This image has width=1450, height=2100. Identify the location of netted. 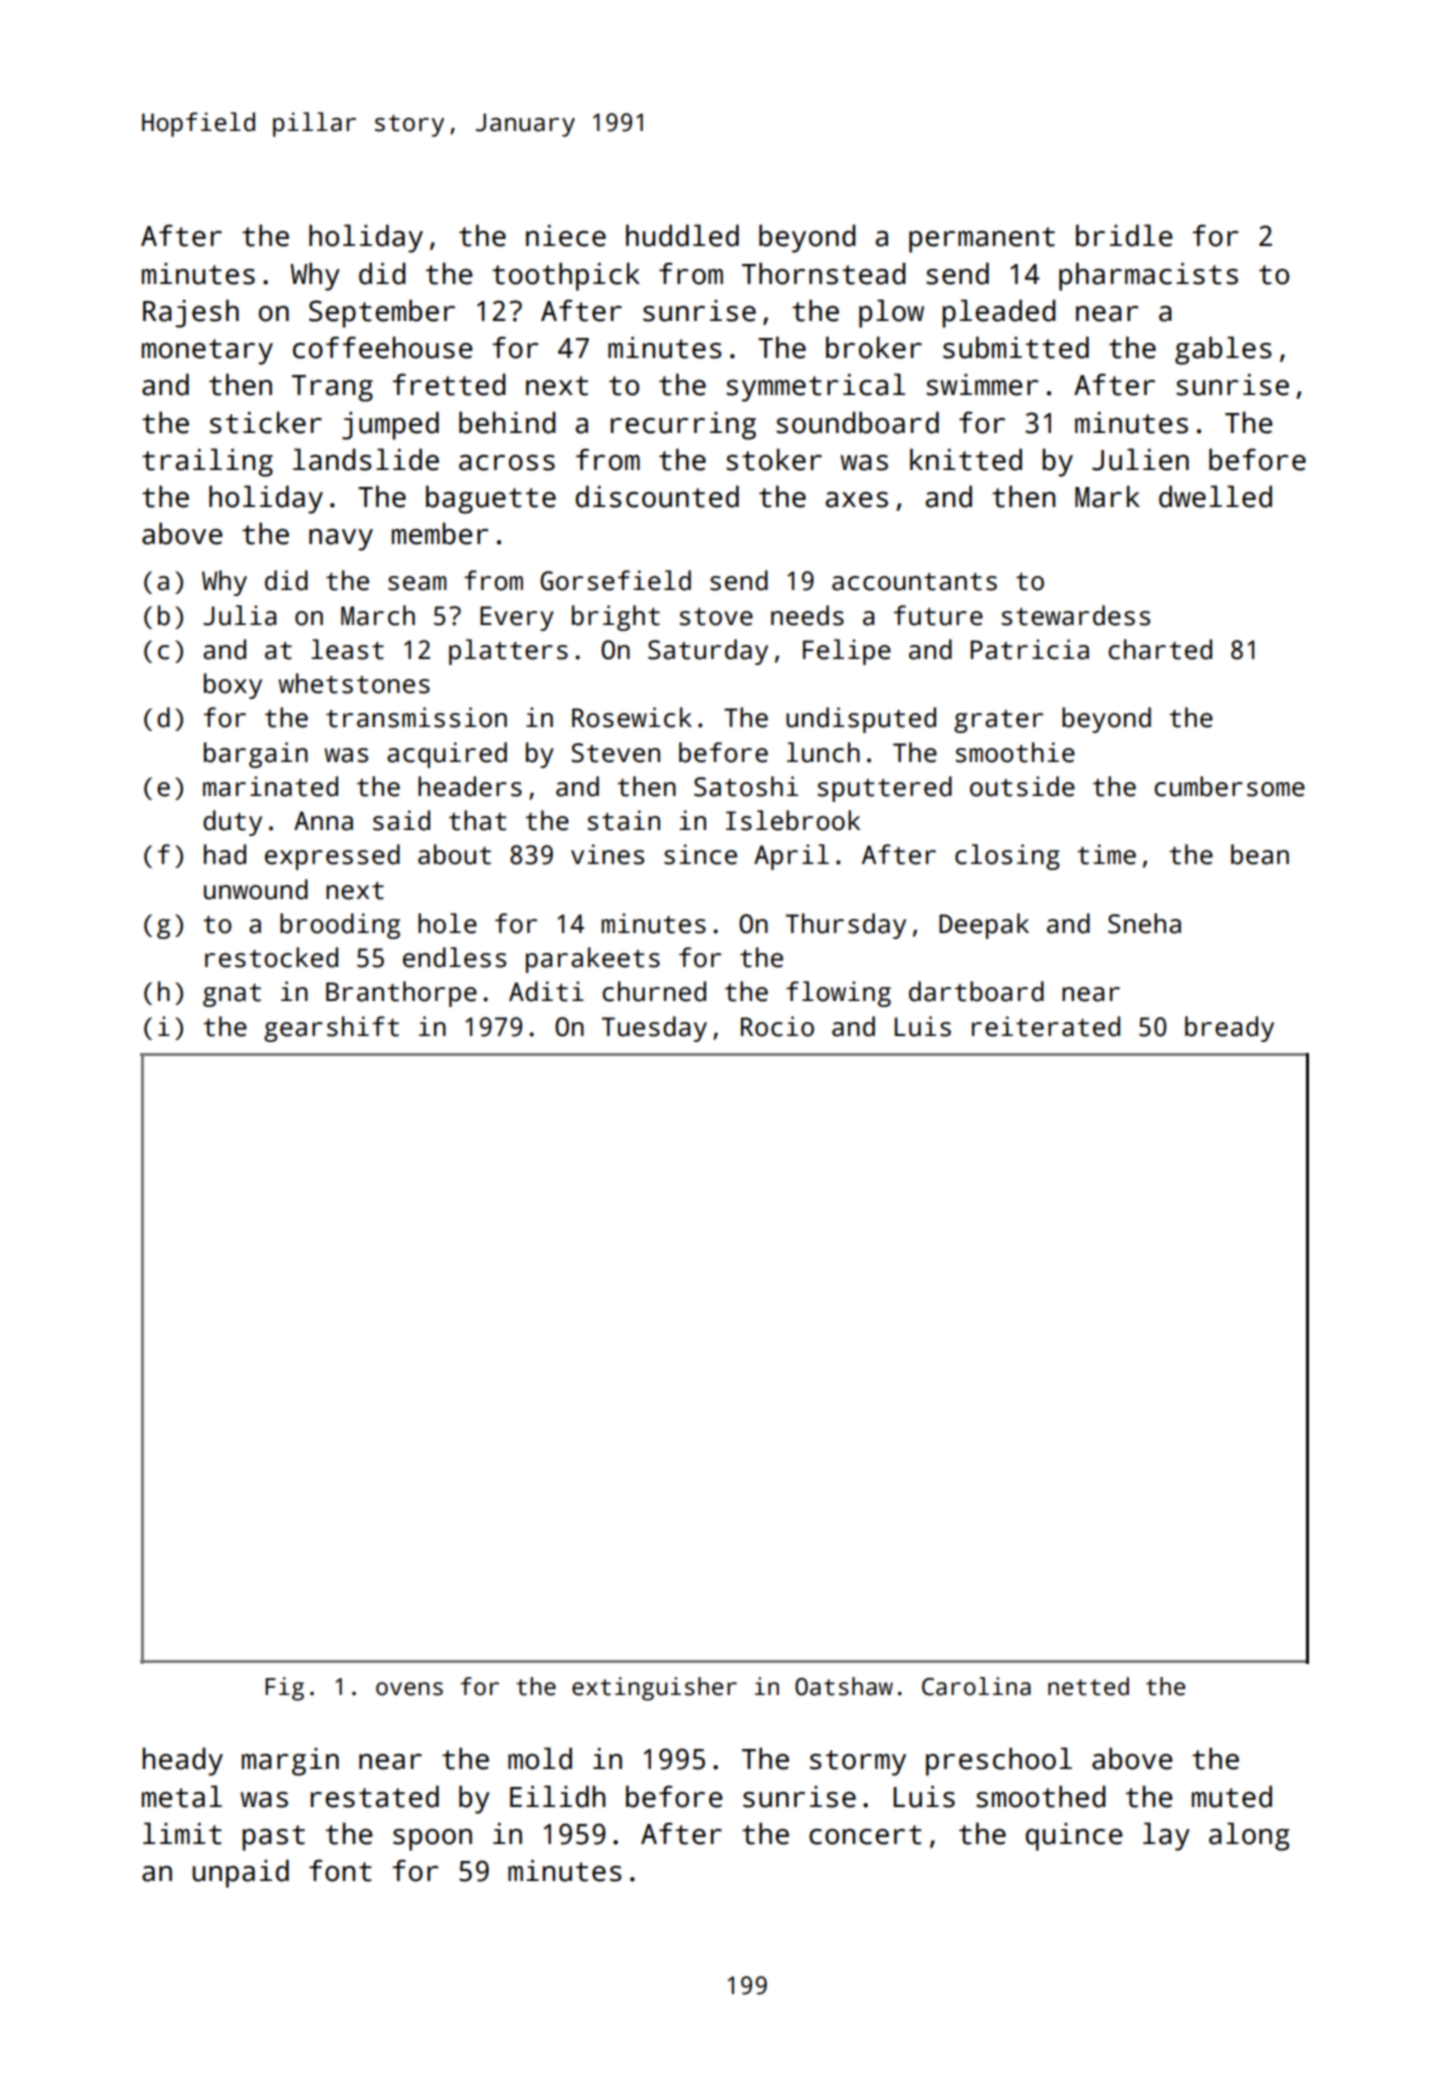
(1088, 1686).
